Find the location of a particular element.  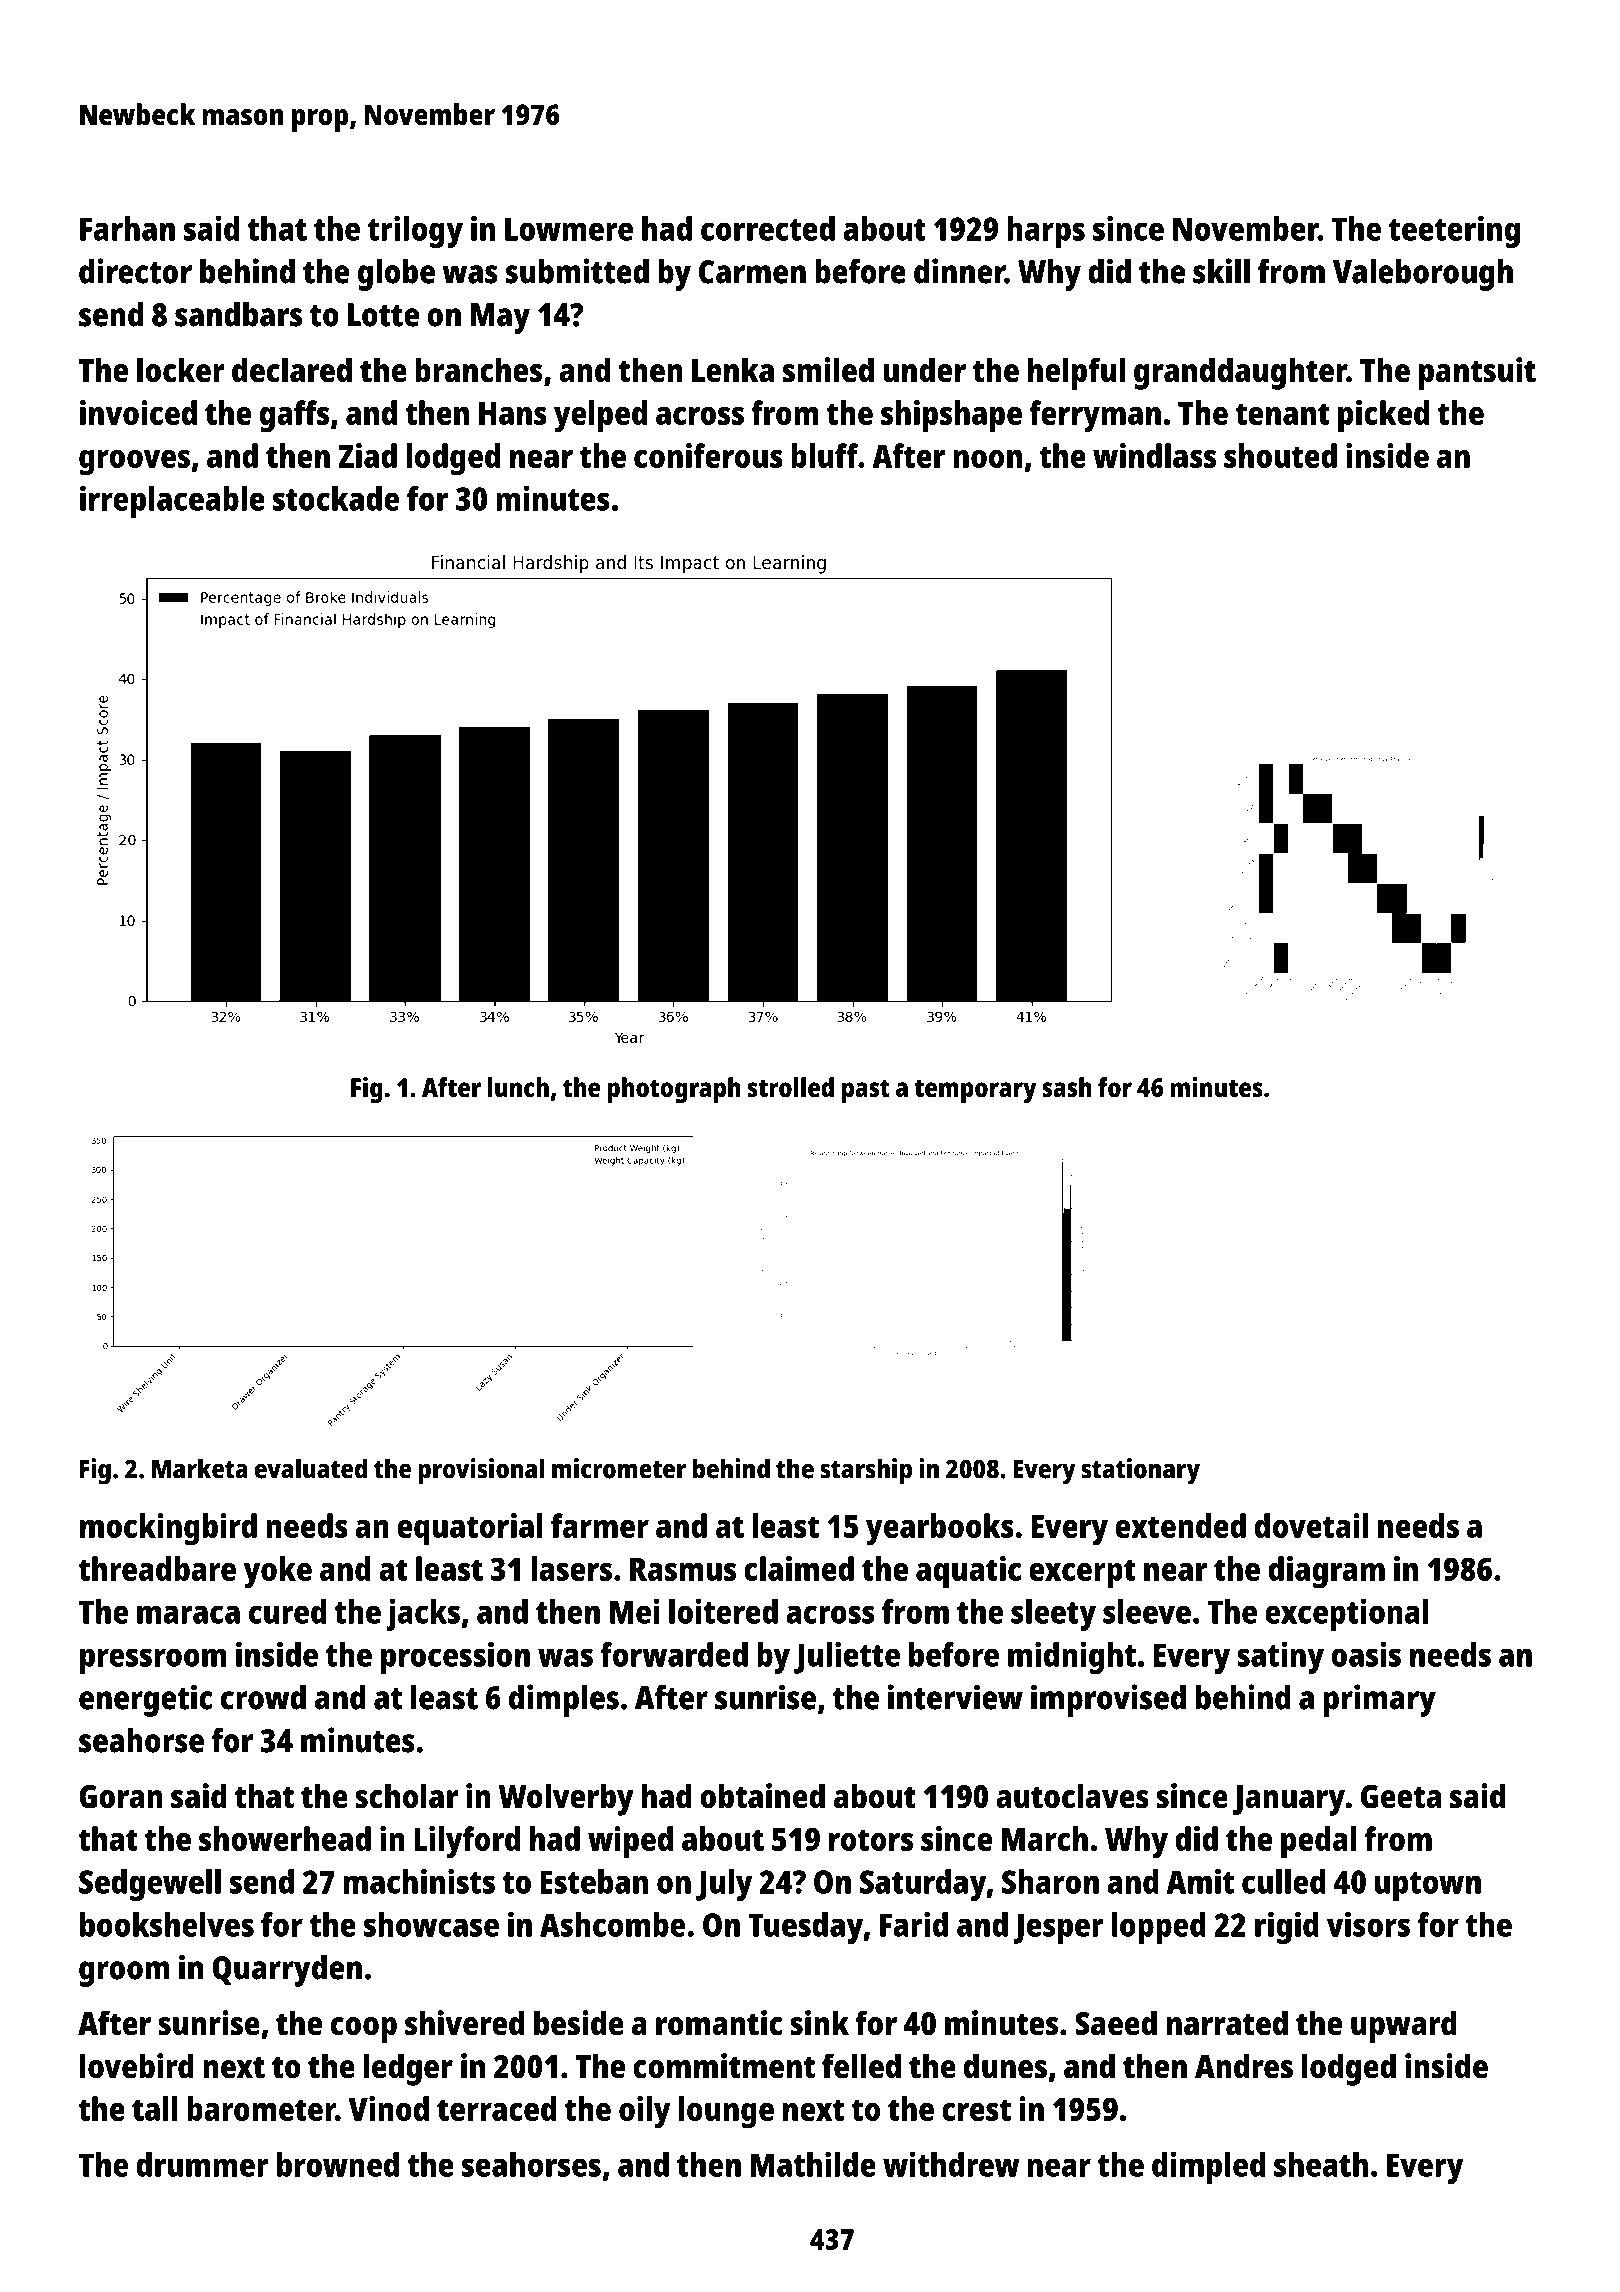

teetering is located at coordinates (1454, 231).
